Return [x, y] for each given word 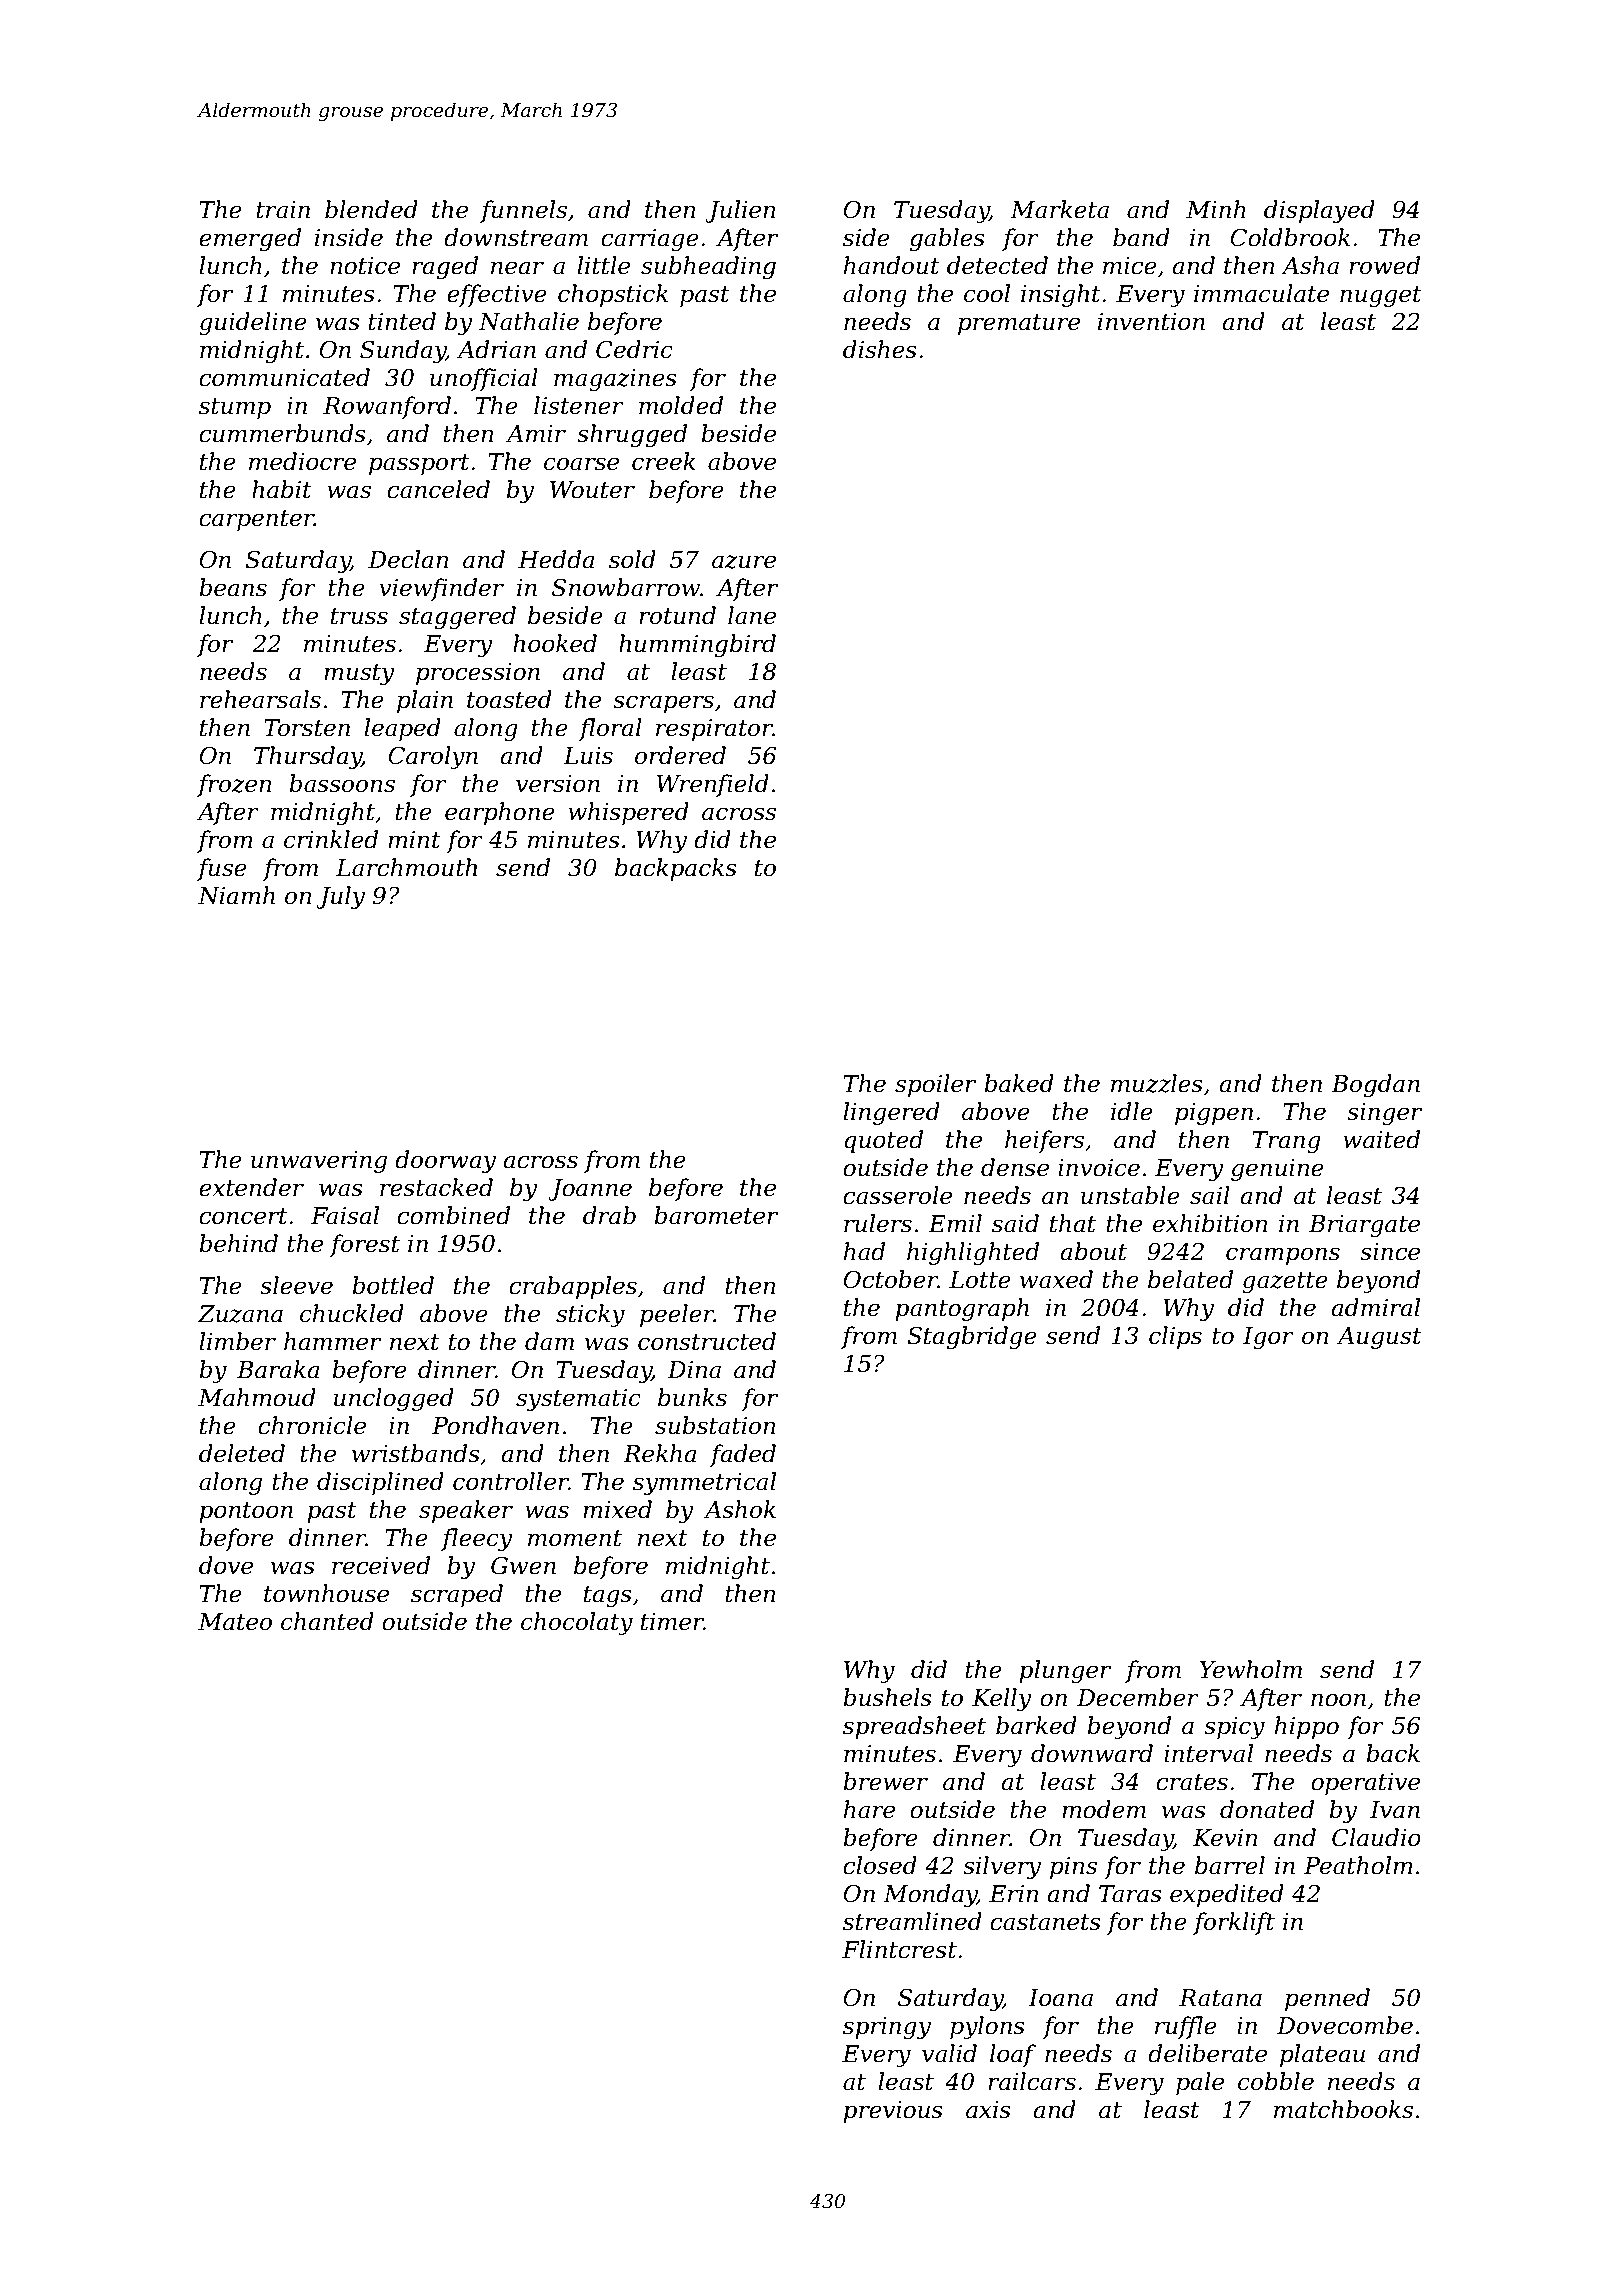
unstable [1130, 1195]
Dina [694, 1370]
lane [752, 615]
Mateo [235, 1622]
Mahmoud [257, 1397]
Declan [408, 559]
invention [1151, 322]
